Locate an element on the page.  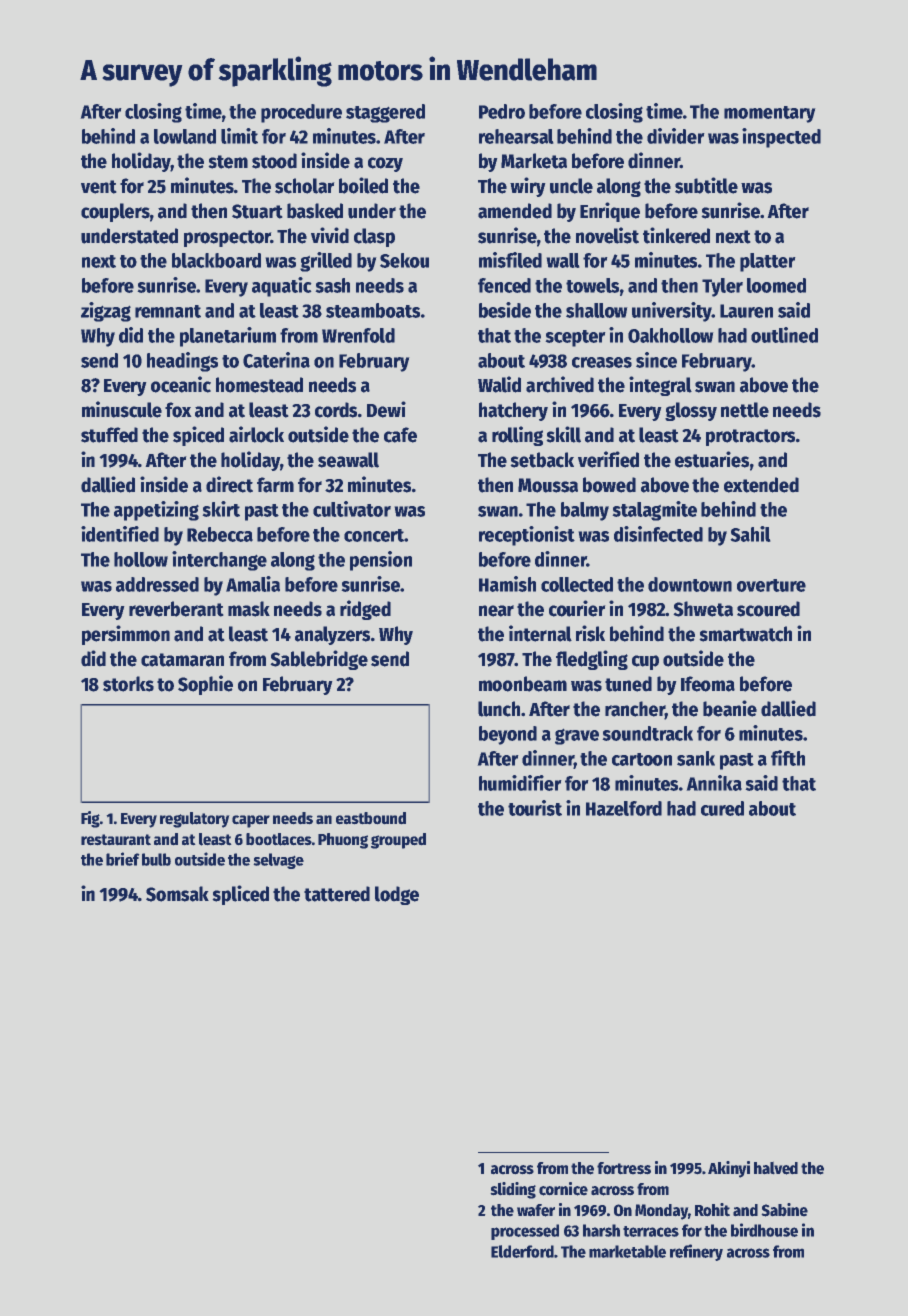
storks is located at coordinates (128, 684).
